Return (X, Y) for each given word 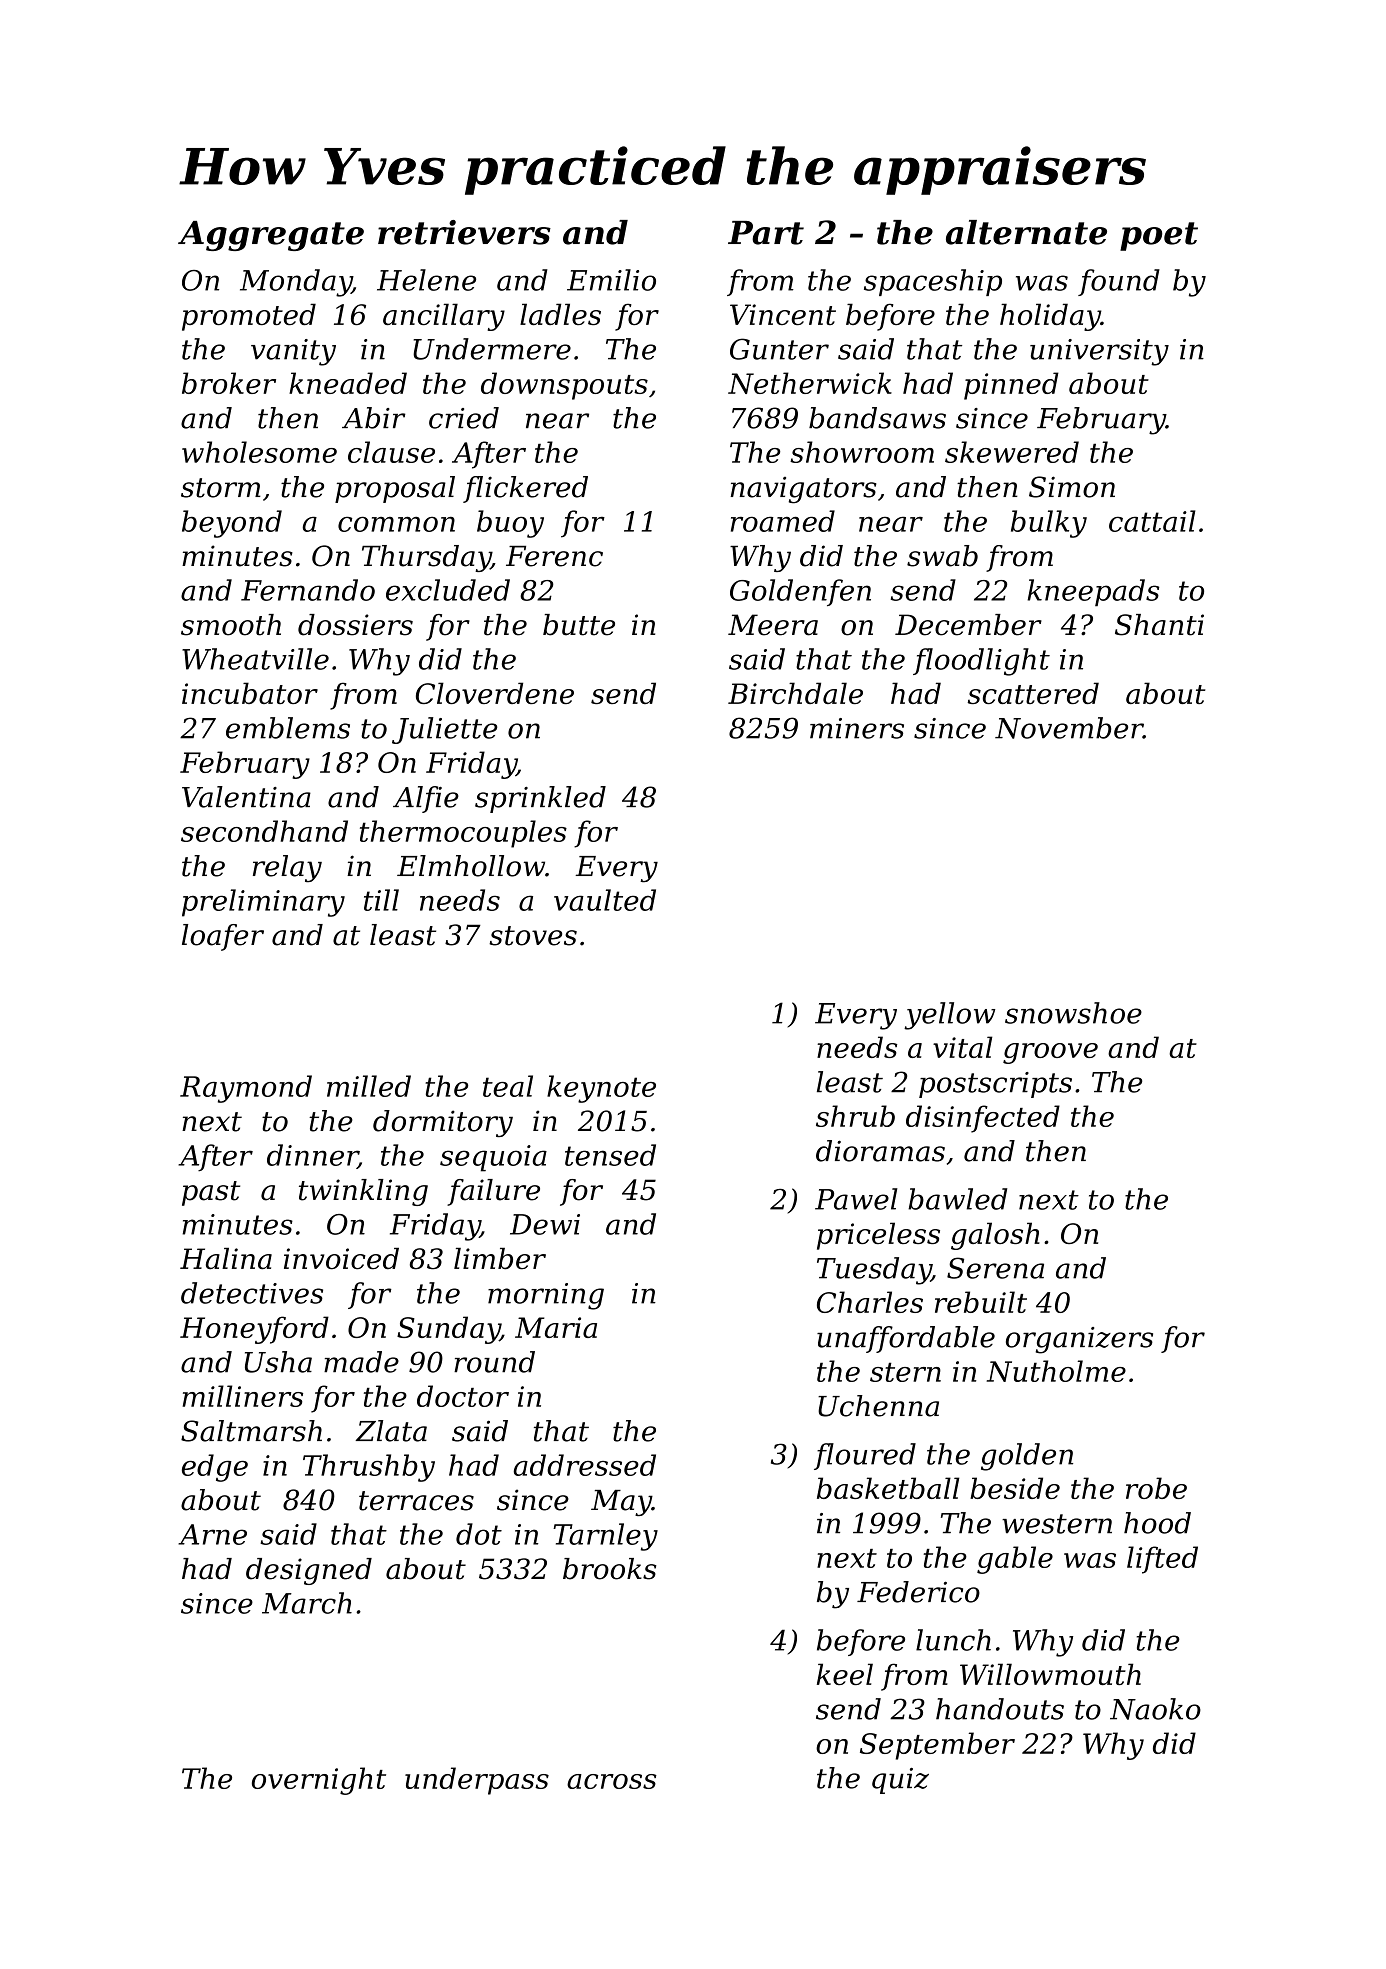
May (621, 1503)
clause (391, 452)
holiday (1050, 317)
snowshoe (1073, 1013)
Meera (773, 625)
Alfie (426, 799)
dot (479, 1534)
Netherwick (810, 383)
